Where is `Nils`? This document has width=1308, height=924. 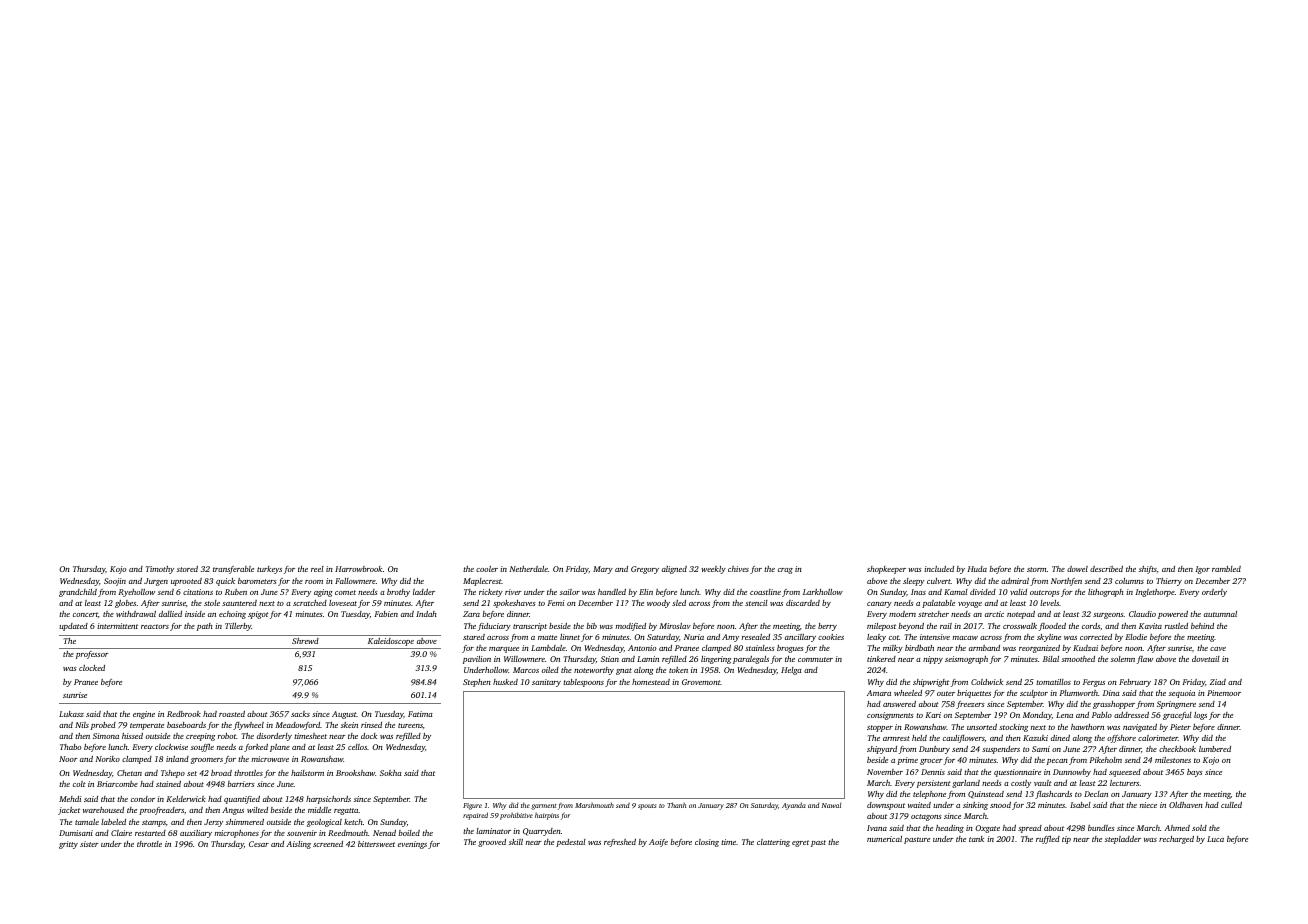 Nils is located at coordinates (82, 725).
